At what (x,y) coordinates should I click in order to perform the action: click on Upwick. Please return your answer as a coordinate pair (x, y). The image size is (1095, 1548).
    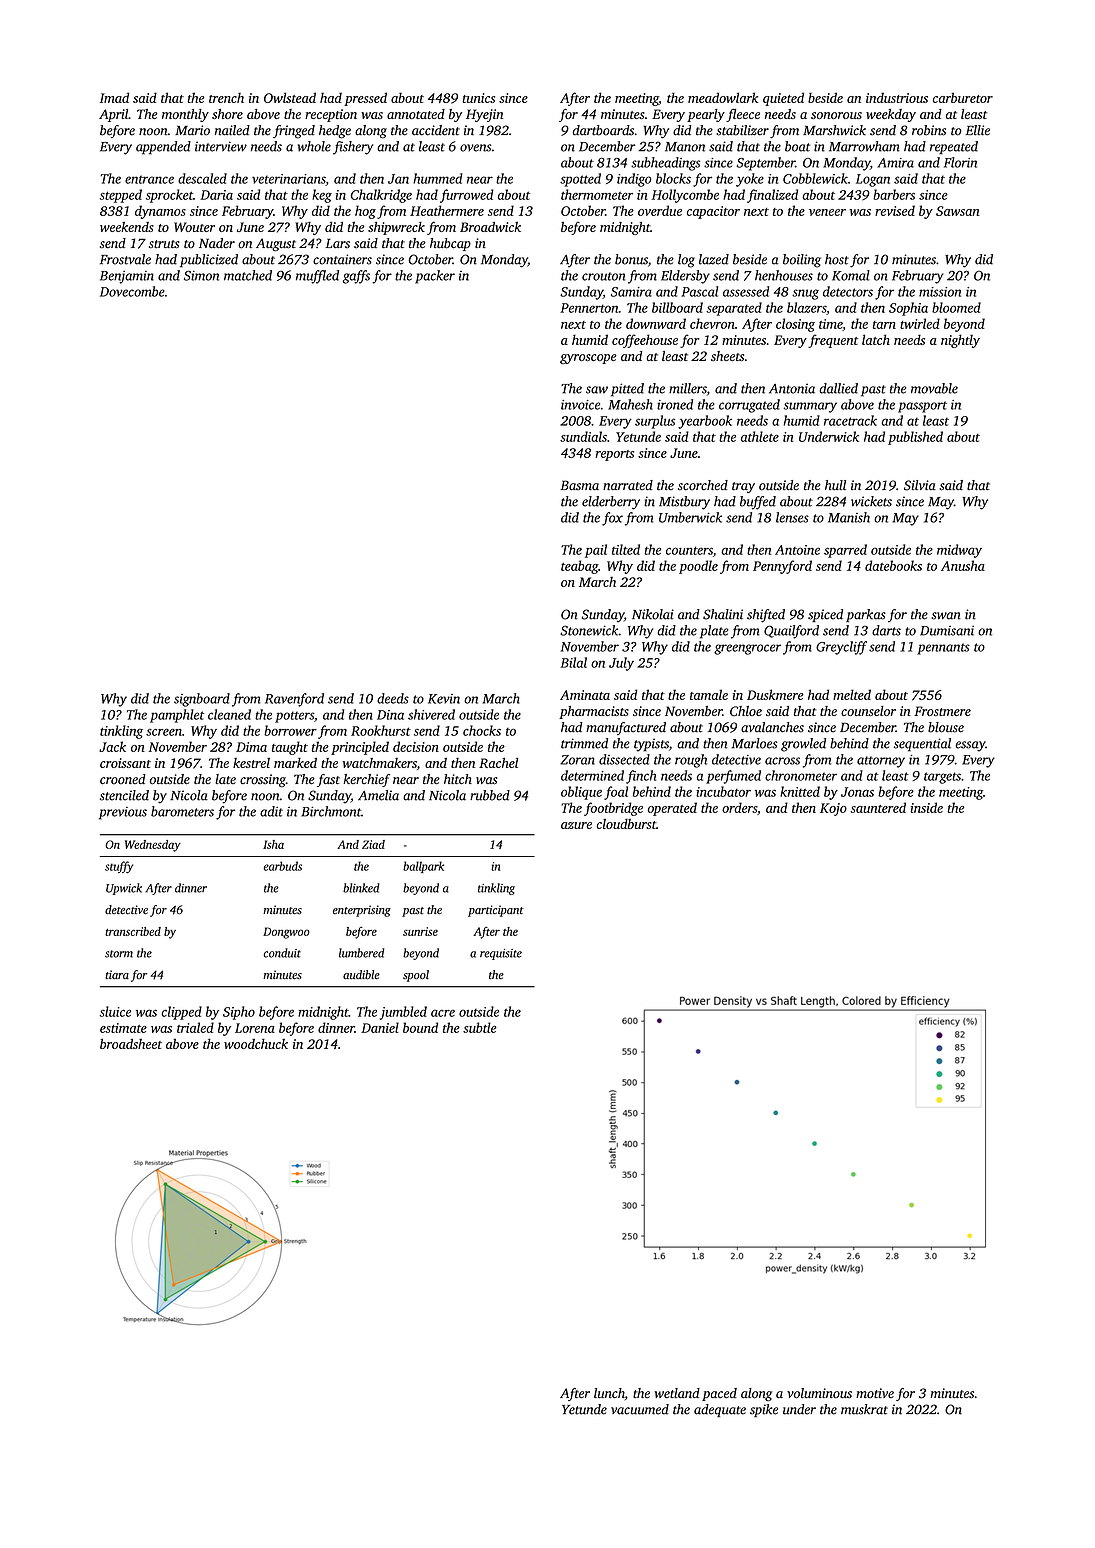
    Looking at the image, I should click on (124, 889).
